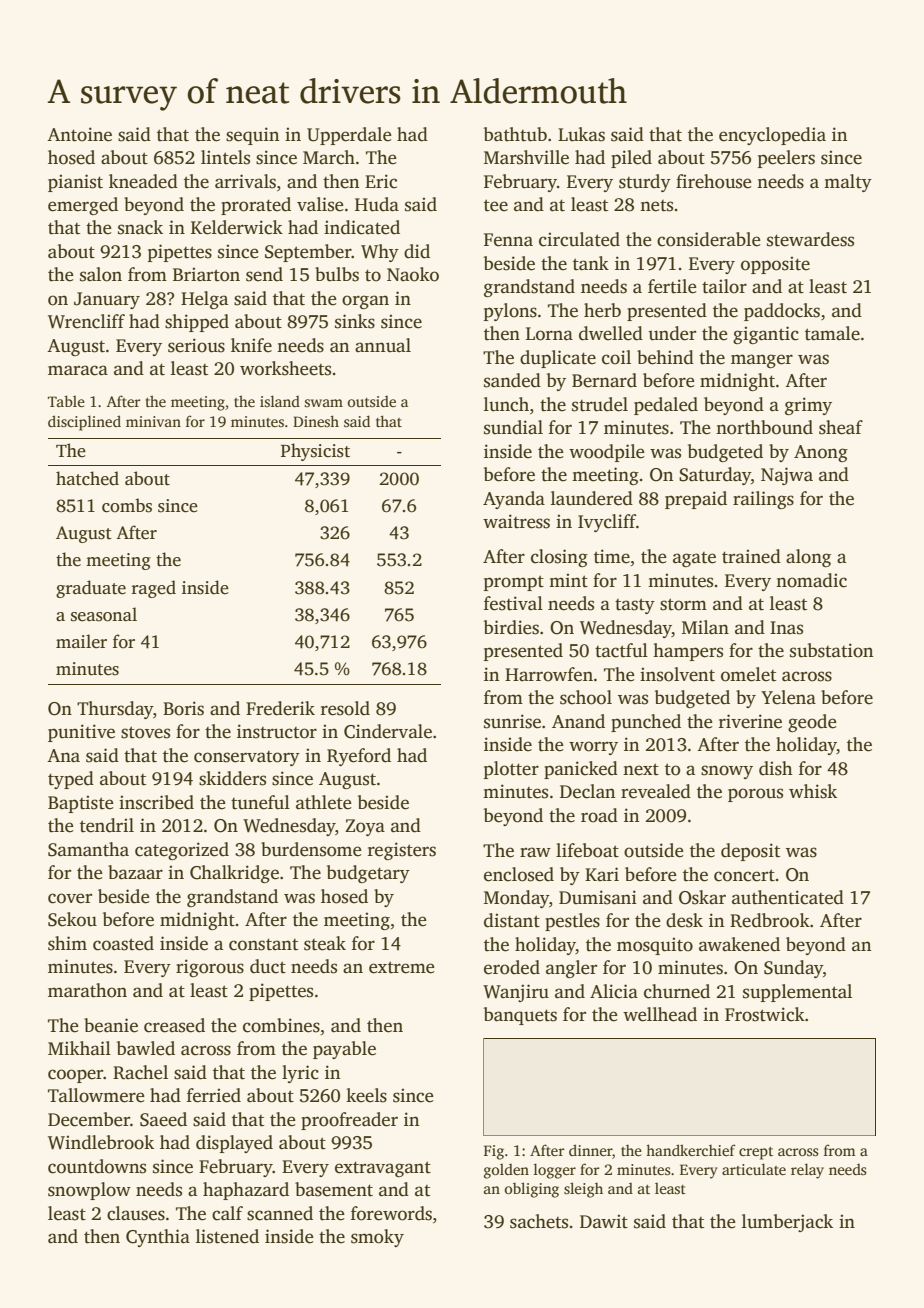 The image size is (924, 1308). I want to click on encyclopedia, so click(772, 136).
